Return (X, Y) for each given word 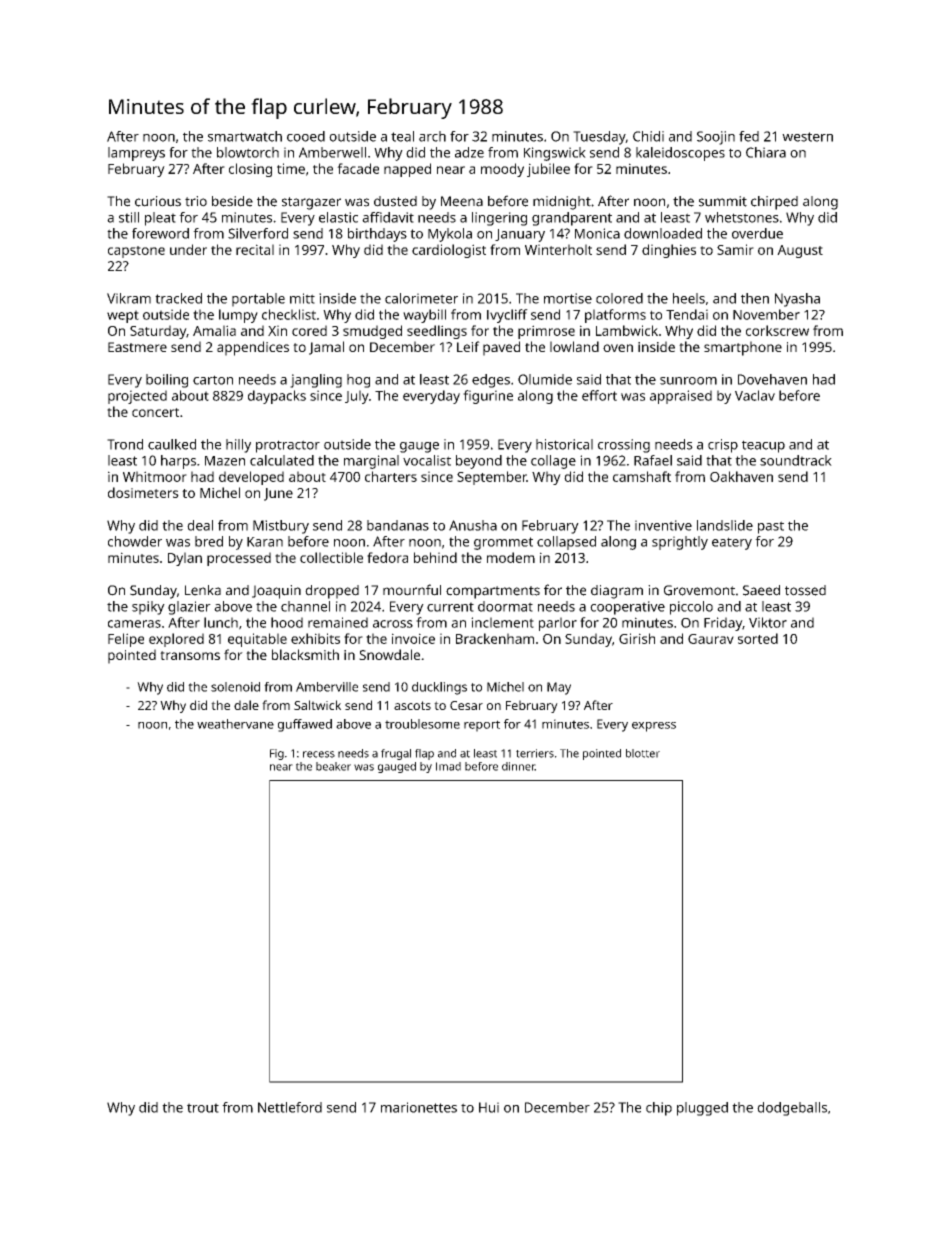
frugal (396, 754)
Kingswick (555, 154)
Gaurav (711, 639)
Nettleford (290, 1107)
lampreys (136, 154)
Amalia (214, 330)
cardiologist (449, 251)
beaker (333, 766)
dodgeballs (792, 1109)
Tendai (687, 314)
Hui (489, 1107)
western (807, 137)
